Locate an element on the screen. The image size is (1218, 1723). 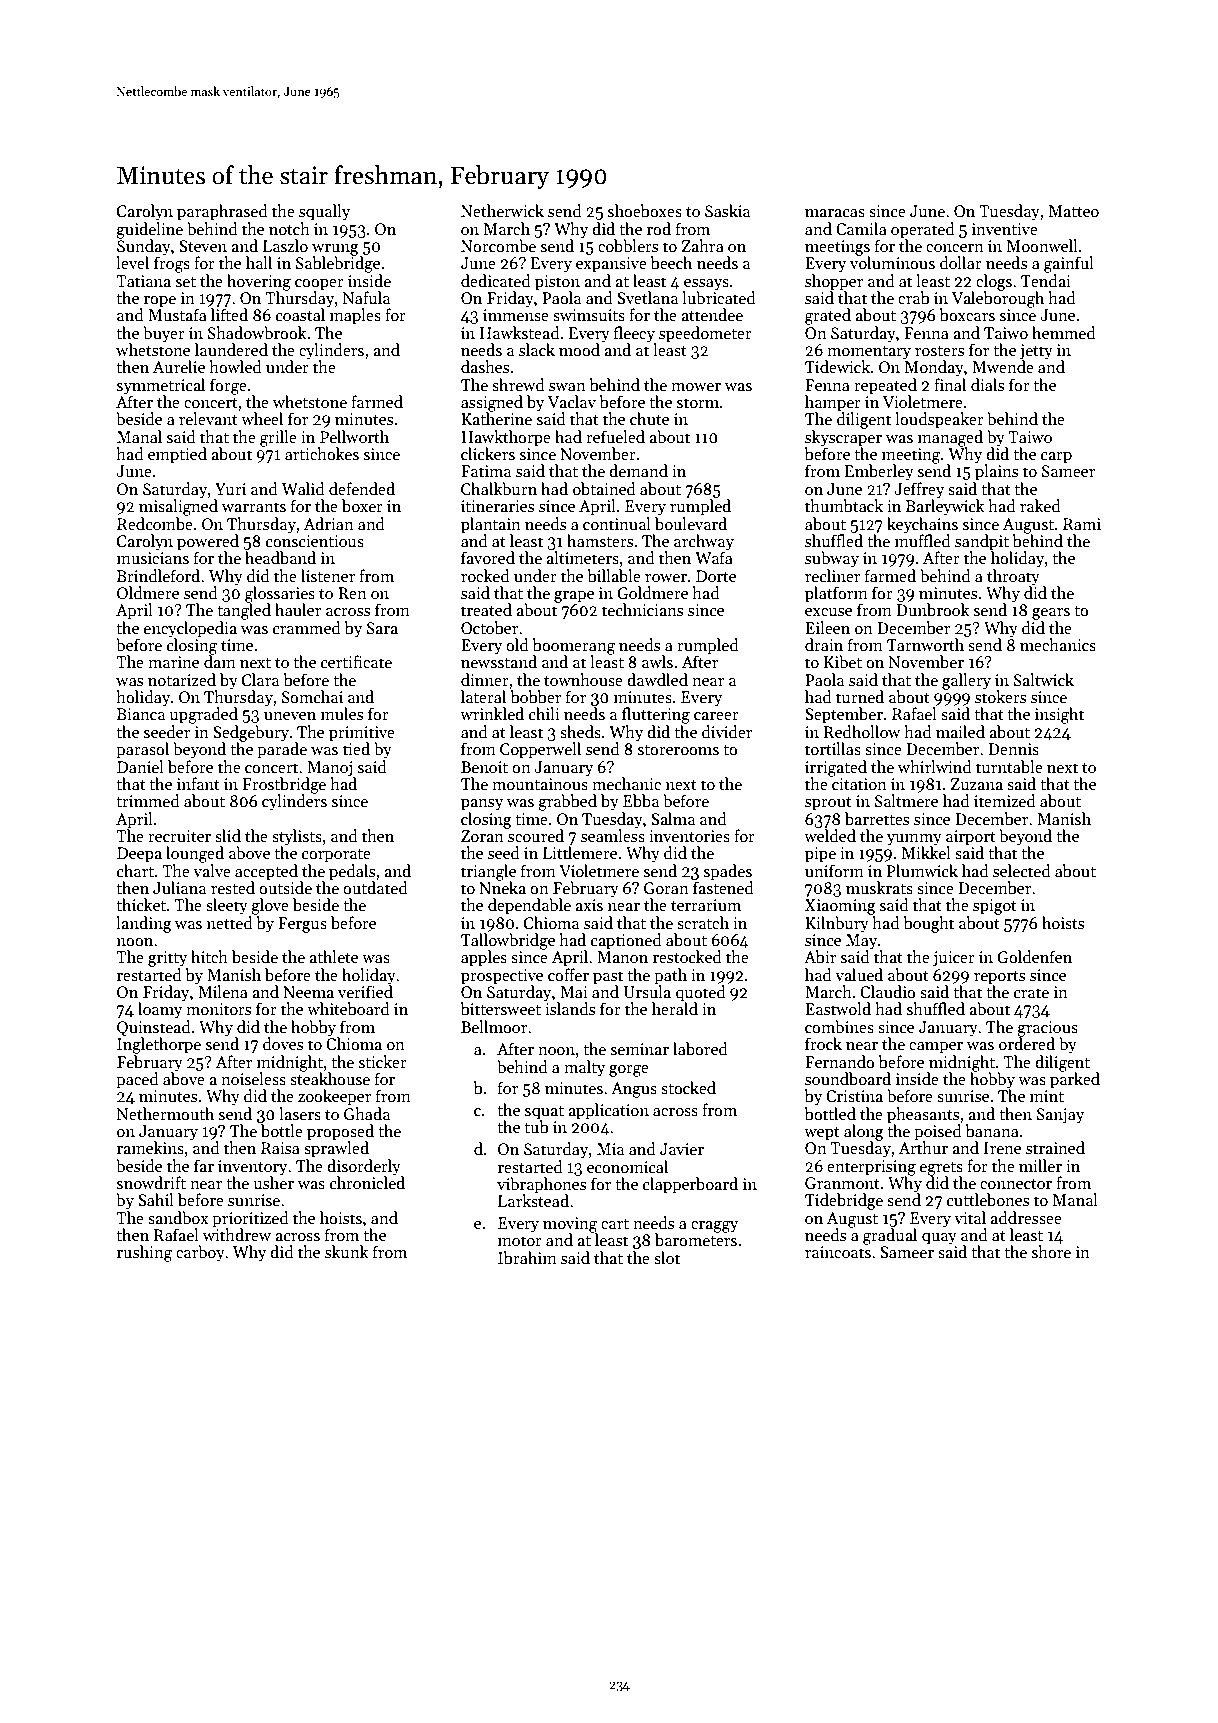
Camila is located at coordinates (861, 228).
